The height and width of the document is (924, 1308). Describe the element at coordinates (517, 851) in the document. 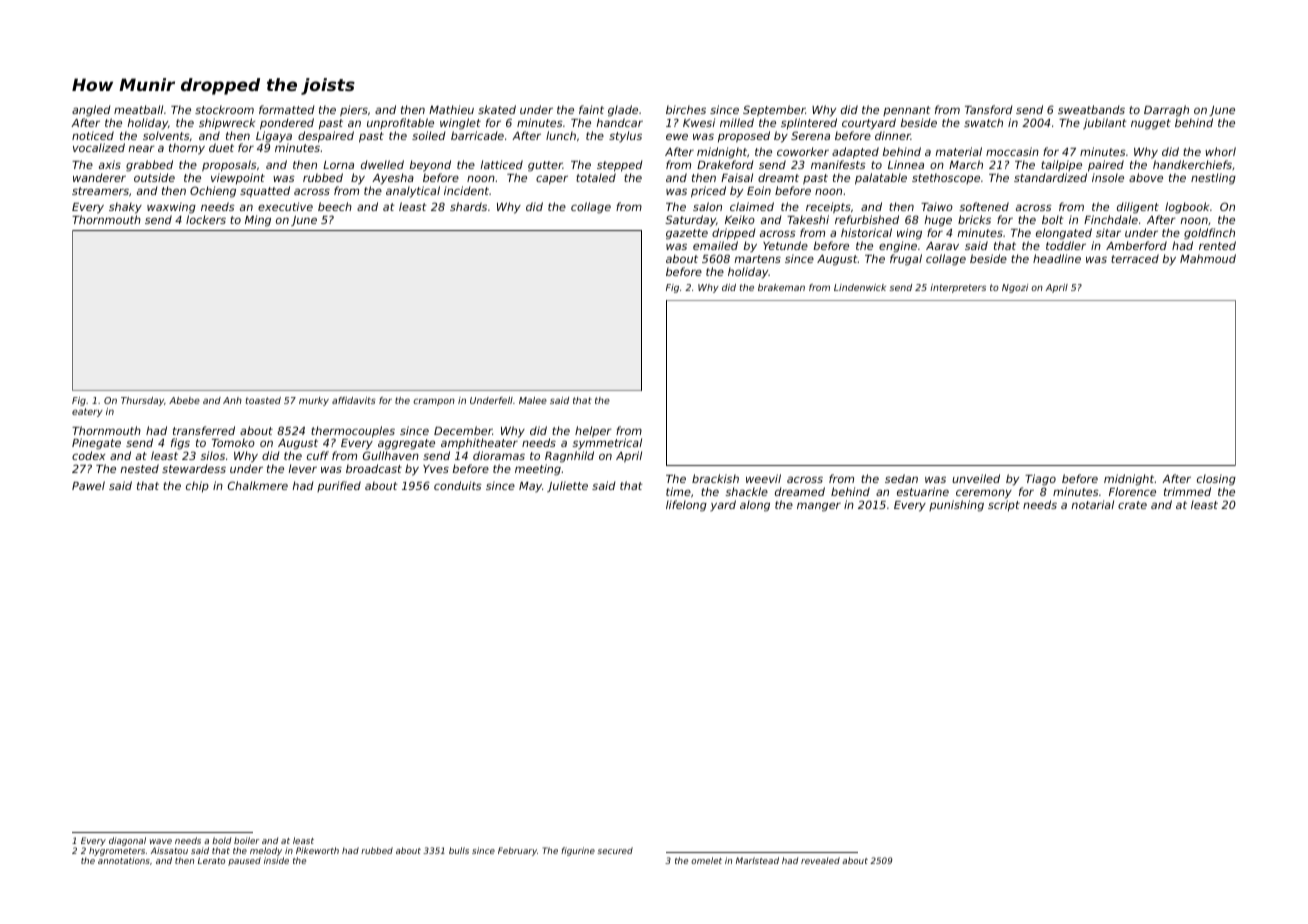

I see `February` at that location.
